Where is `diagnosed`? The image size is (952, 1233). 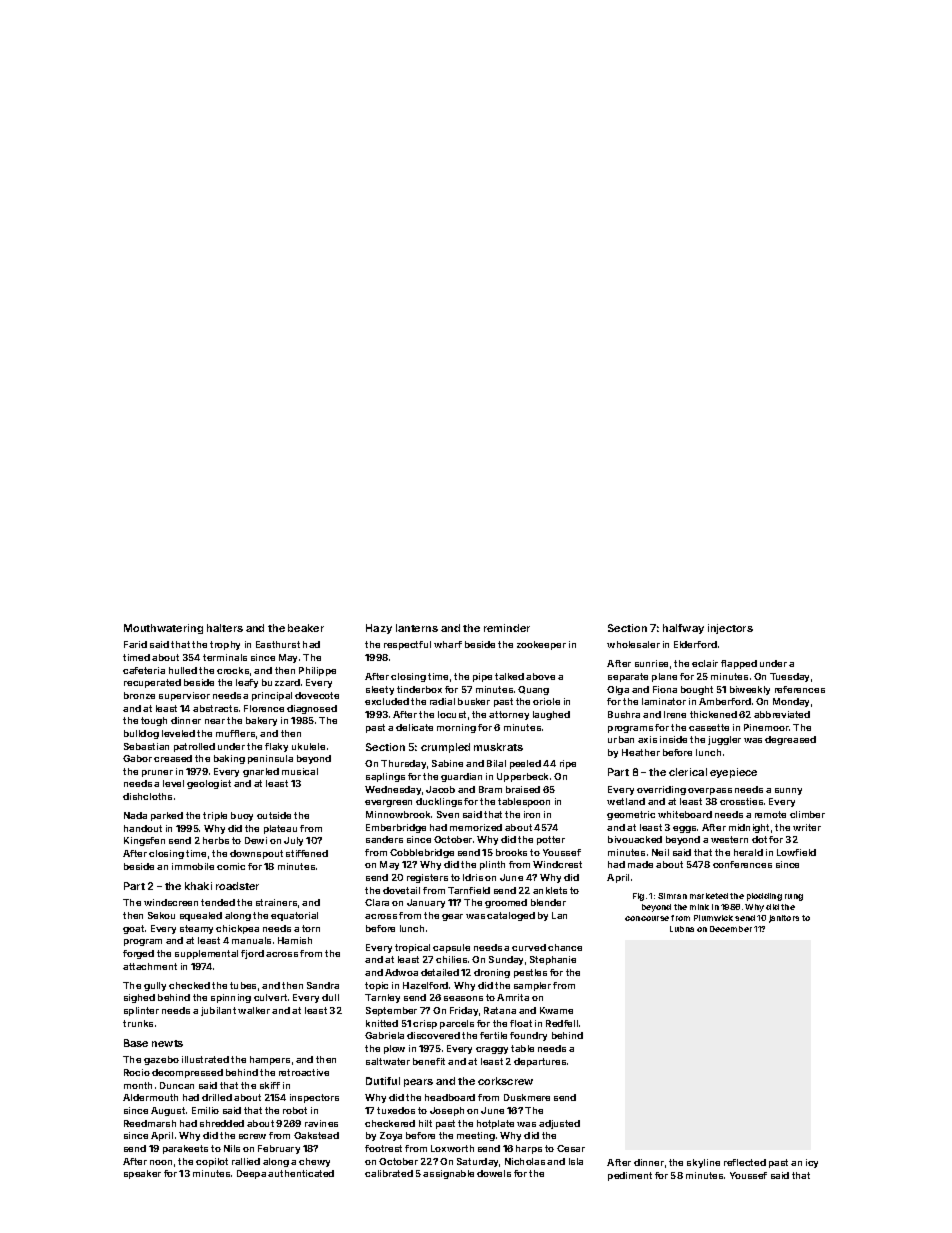 diagnosed is located at coordinates (312, 709).
